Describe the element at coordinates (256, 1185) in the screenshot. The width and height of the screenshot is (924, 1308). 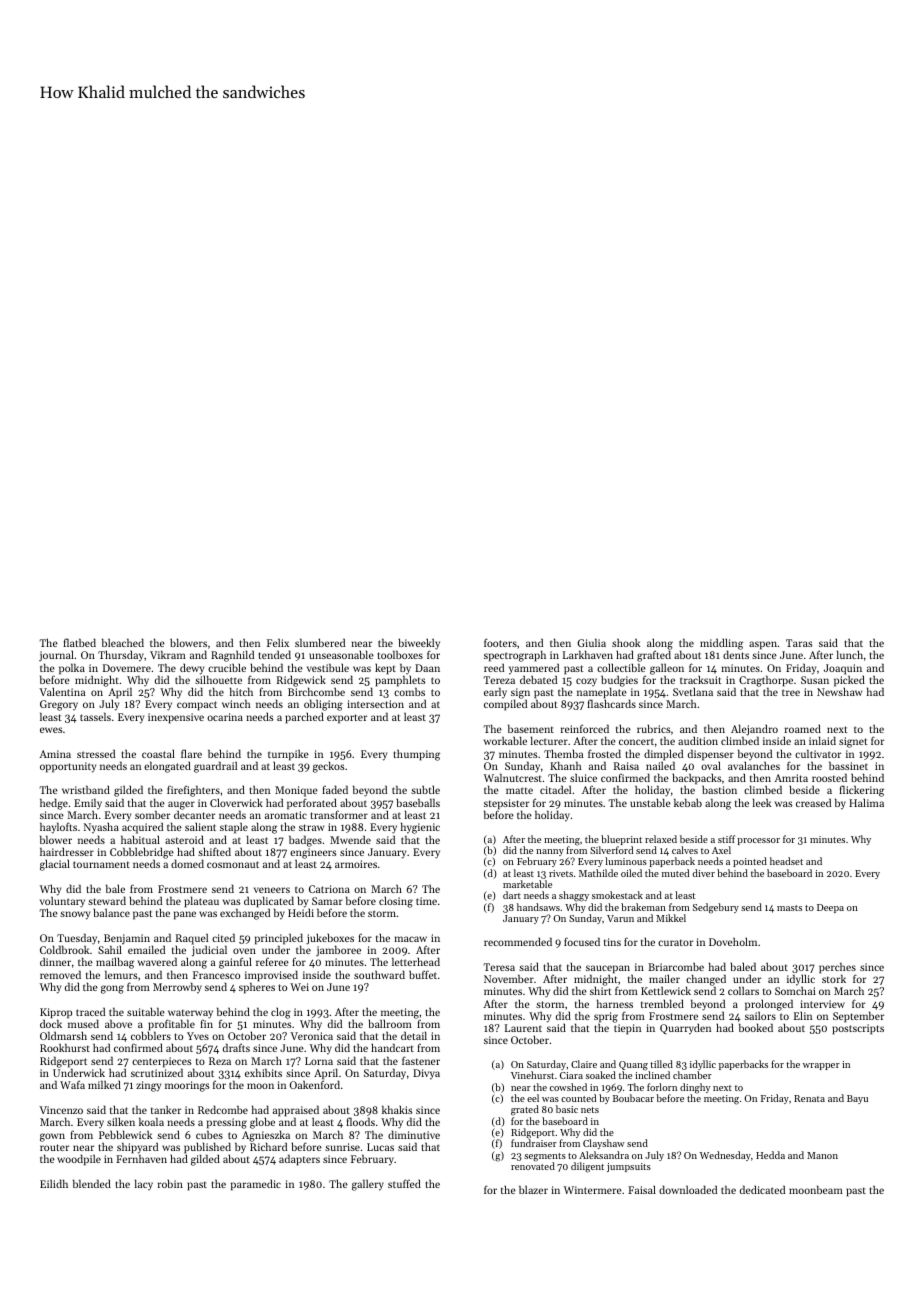
I see `paramedic` at that location.
